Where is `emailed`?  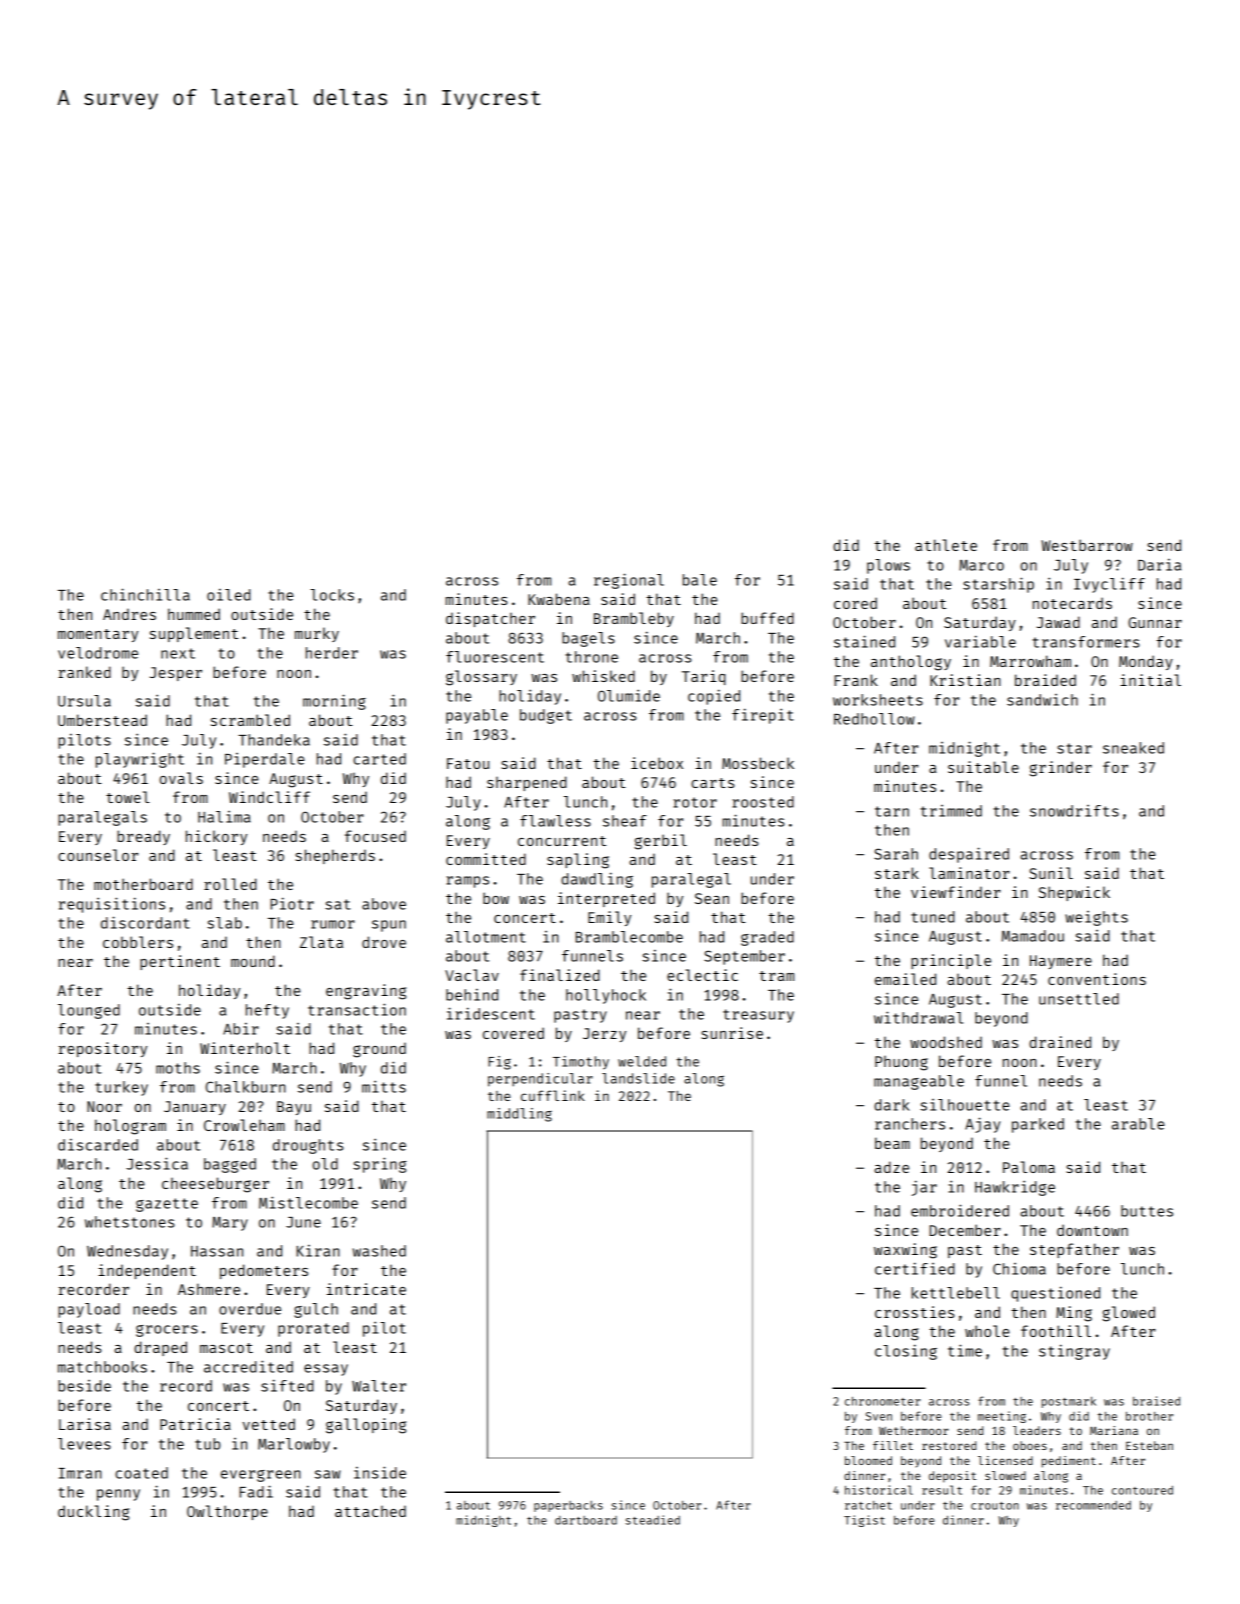
emailed is located at coordinates (905, 979).
